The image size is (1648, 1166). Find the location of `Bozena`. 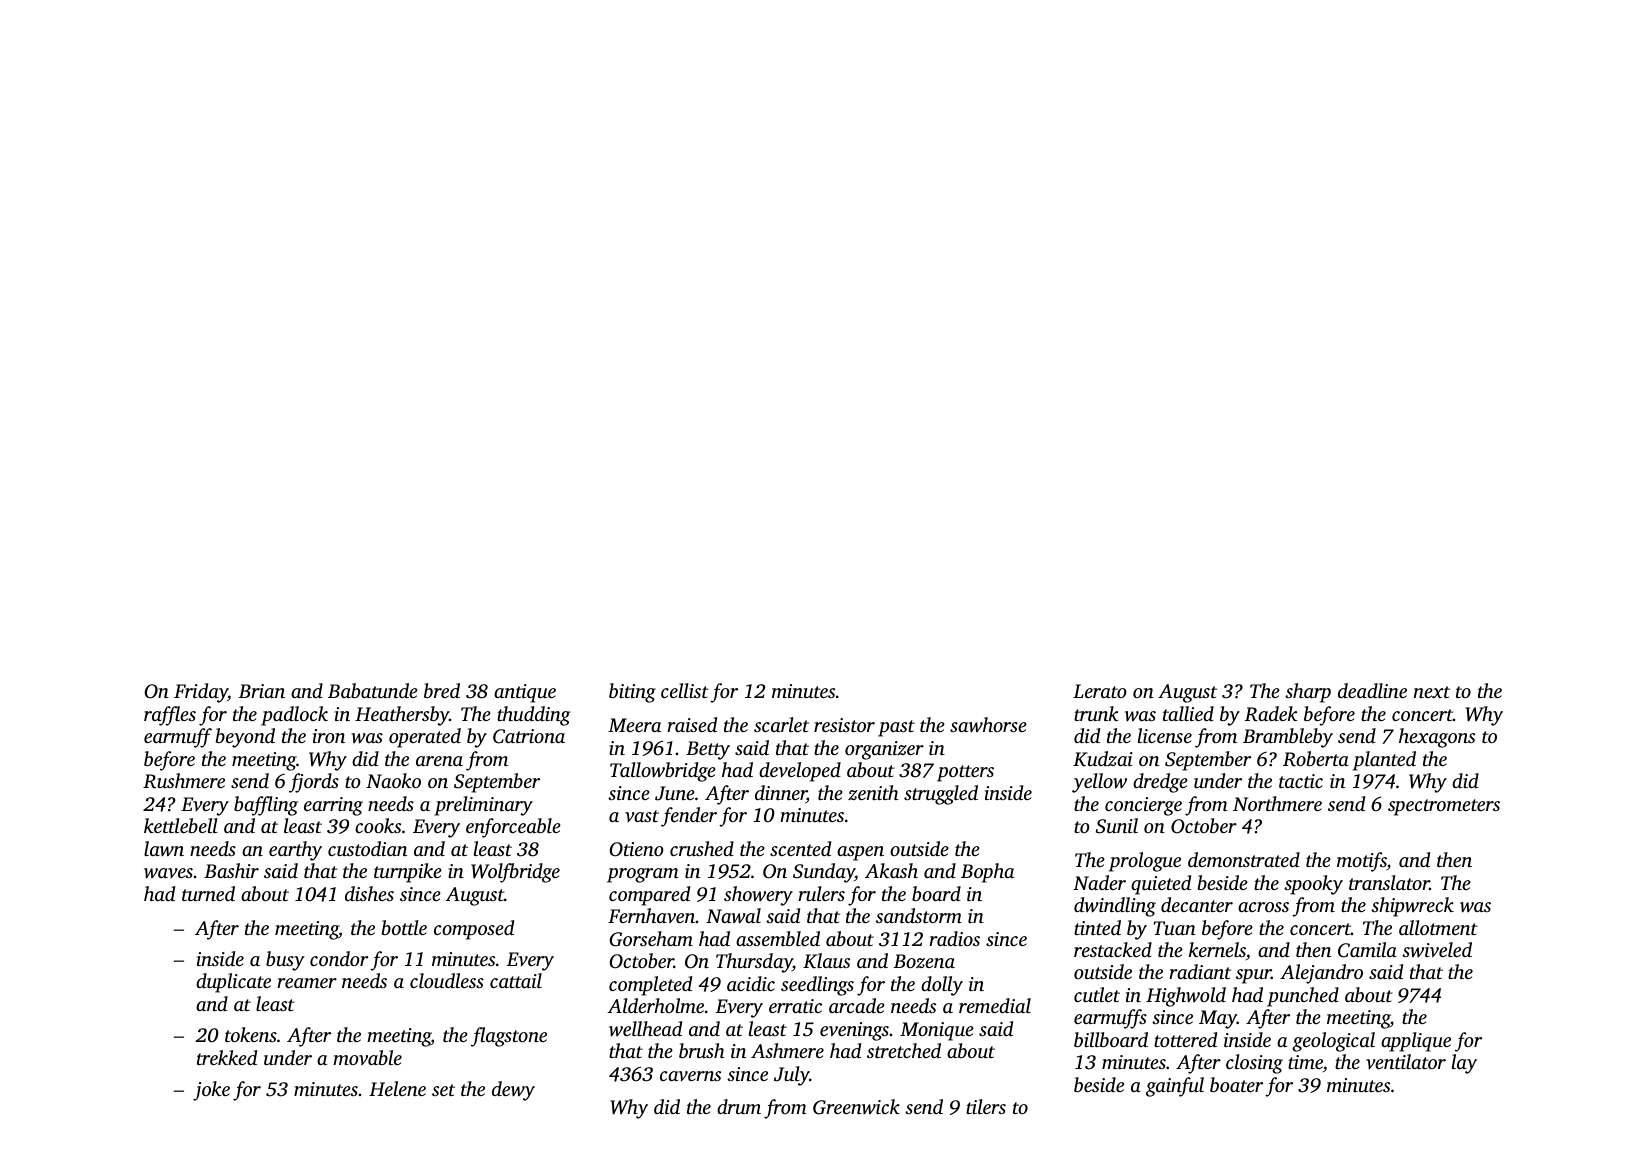

Bozena is located at coordinates (924, 961).
